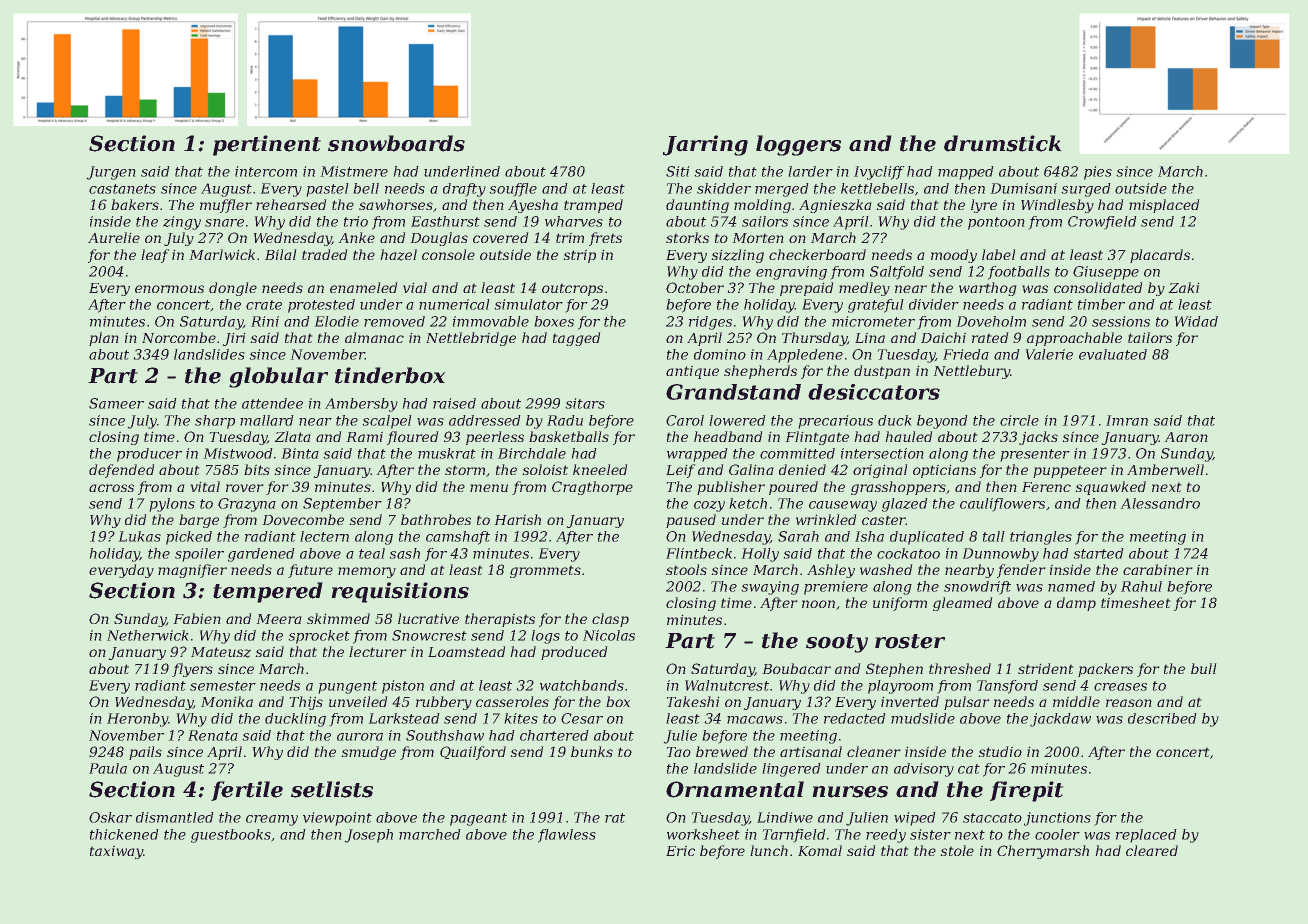 The image size is (1308, 924). Describe the element at coordinates (943, 337) in the image. I see `Daichi` at that location.
